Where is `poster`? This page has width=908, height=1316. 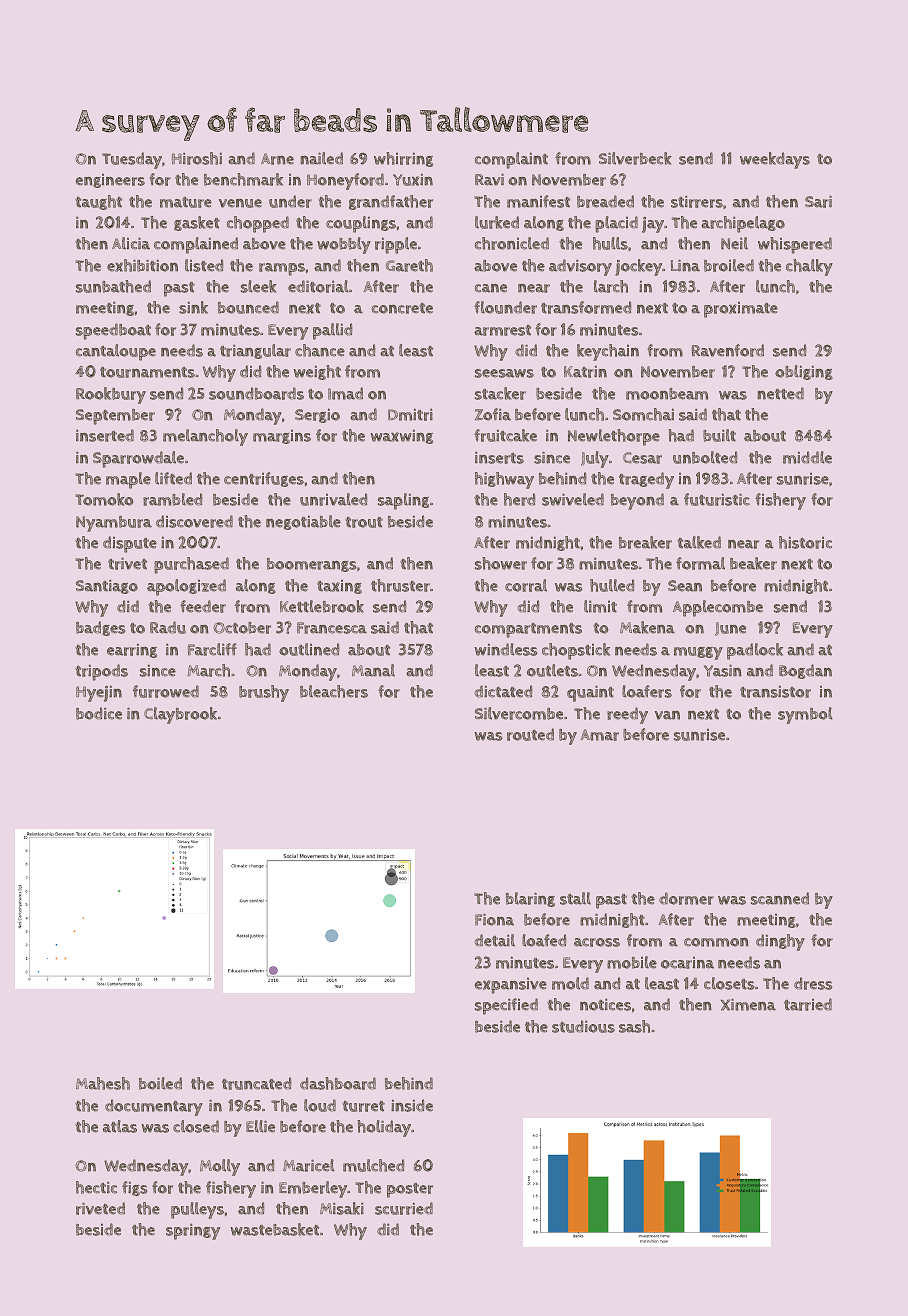 poster is located at coordinates (410, 1190).
